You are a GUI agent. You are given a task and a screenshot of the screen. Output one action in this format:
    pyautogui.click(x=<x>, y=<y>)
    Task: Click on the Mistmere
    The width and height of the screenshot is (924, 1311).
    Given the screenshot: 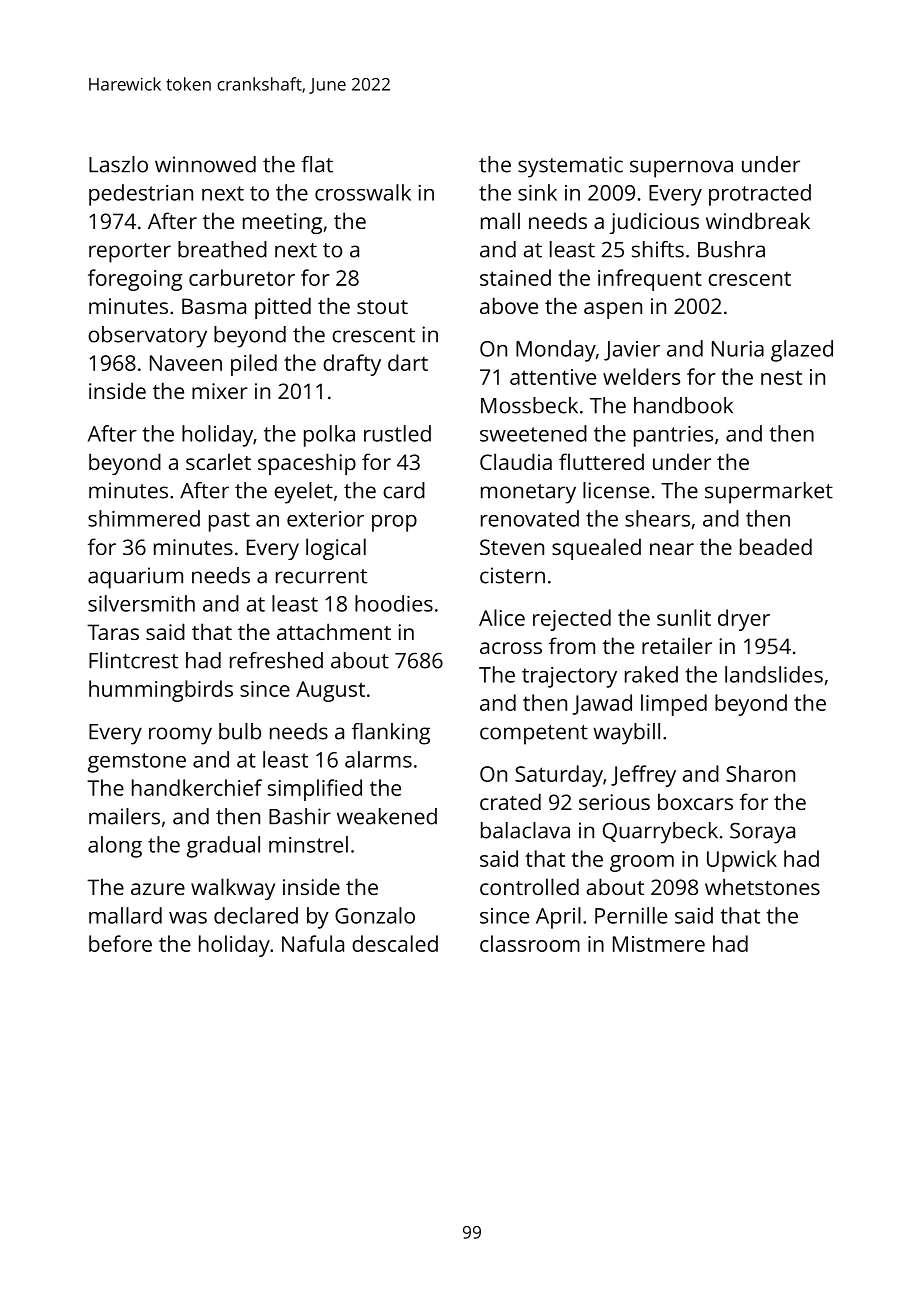 What is the action you would take?
    pyautogui.click(x=659, y=944)
